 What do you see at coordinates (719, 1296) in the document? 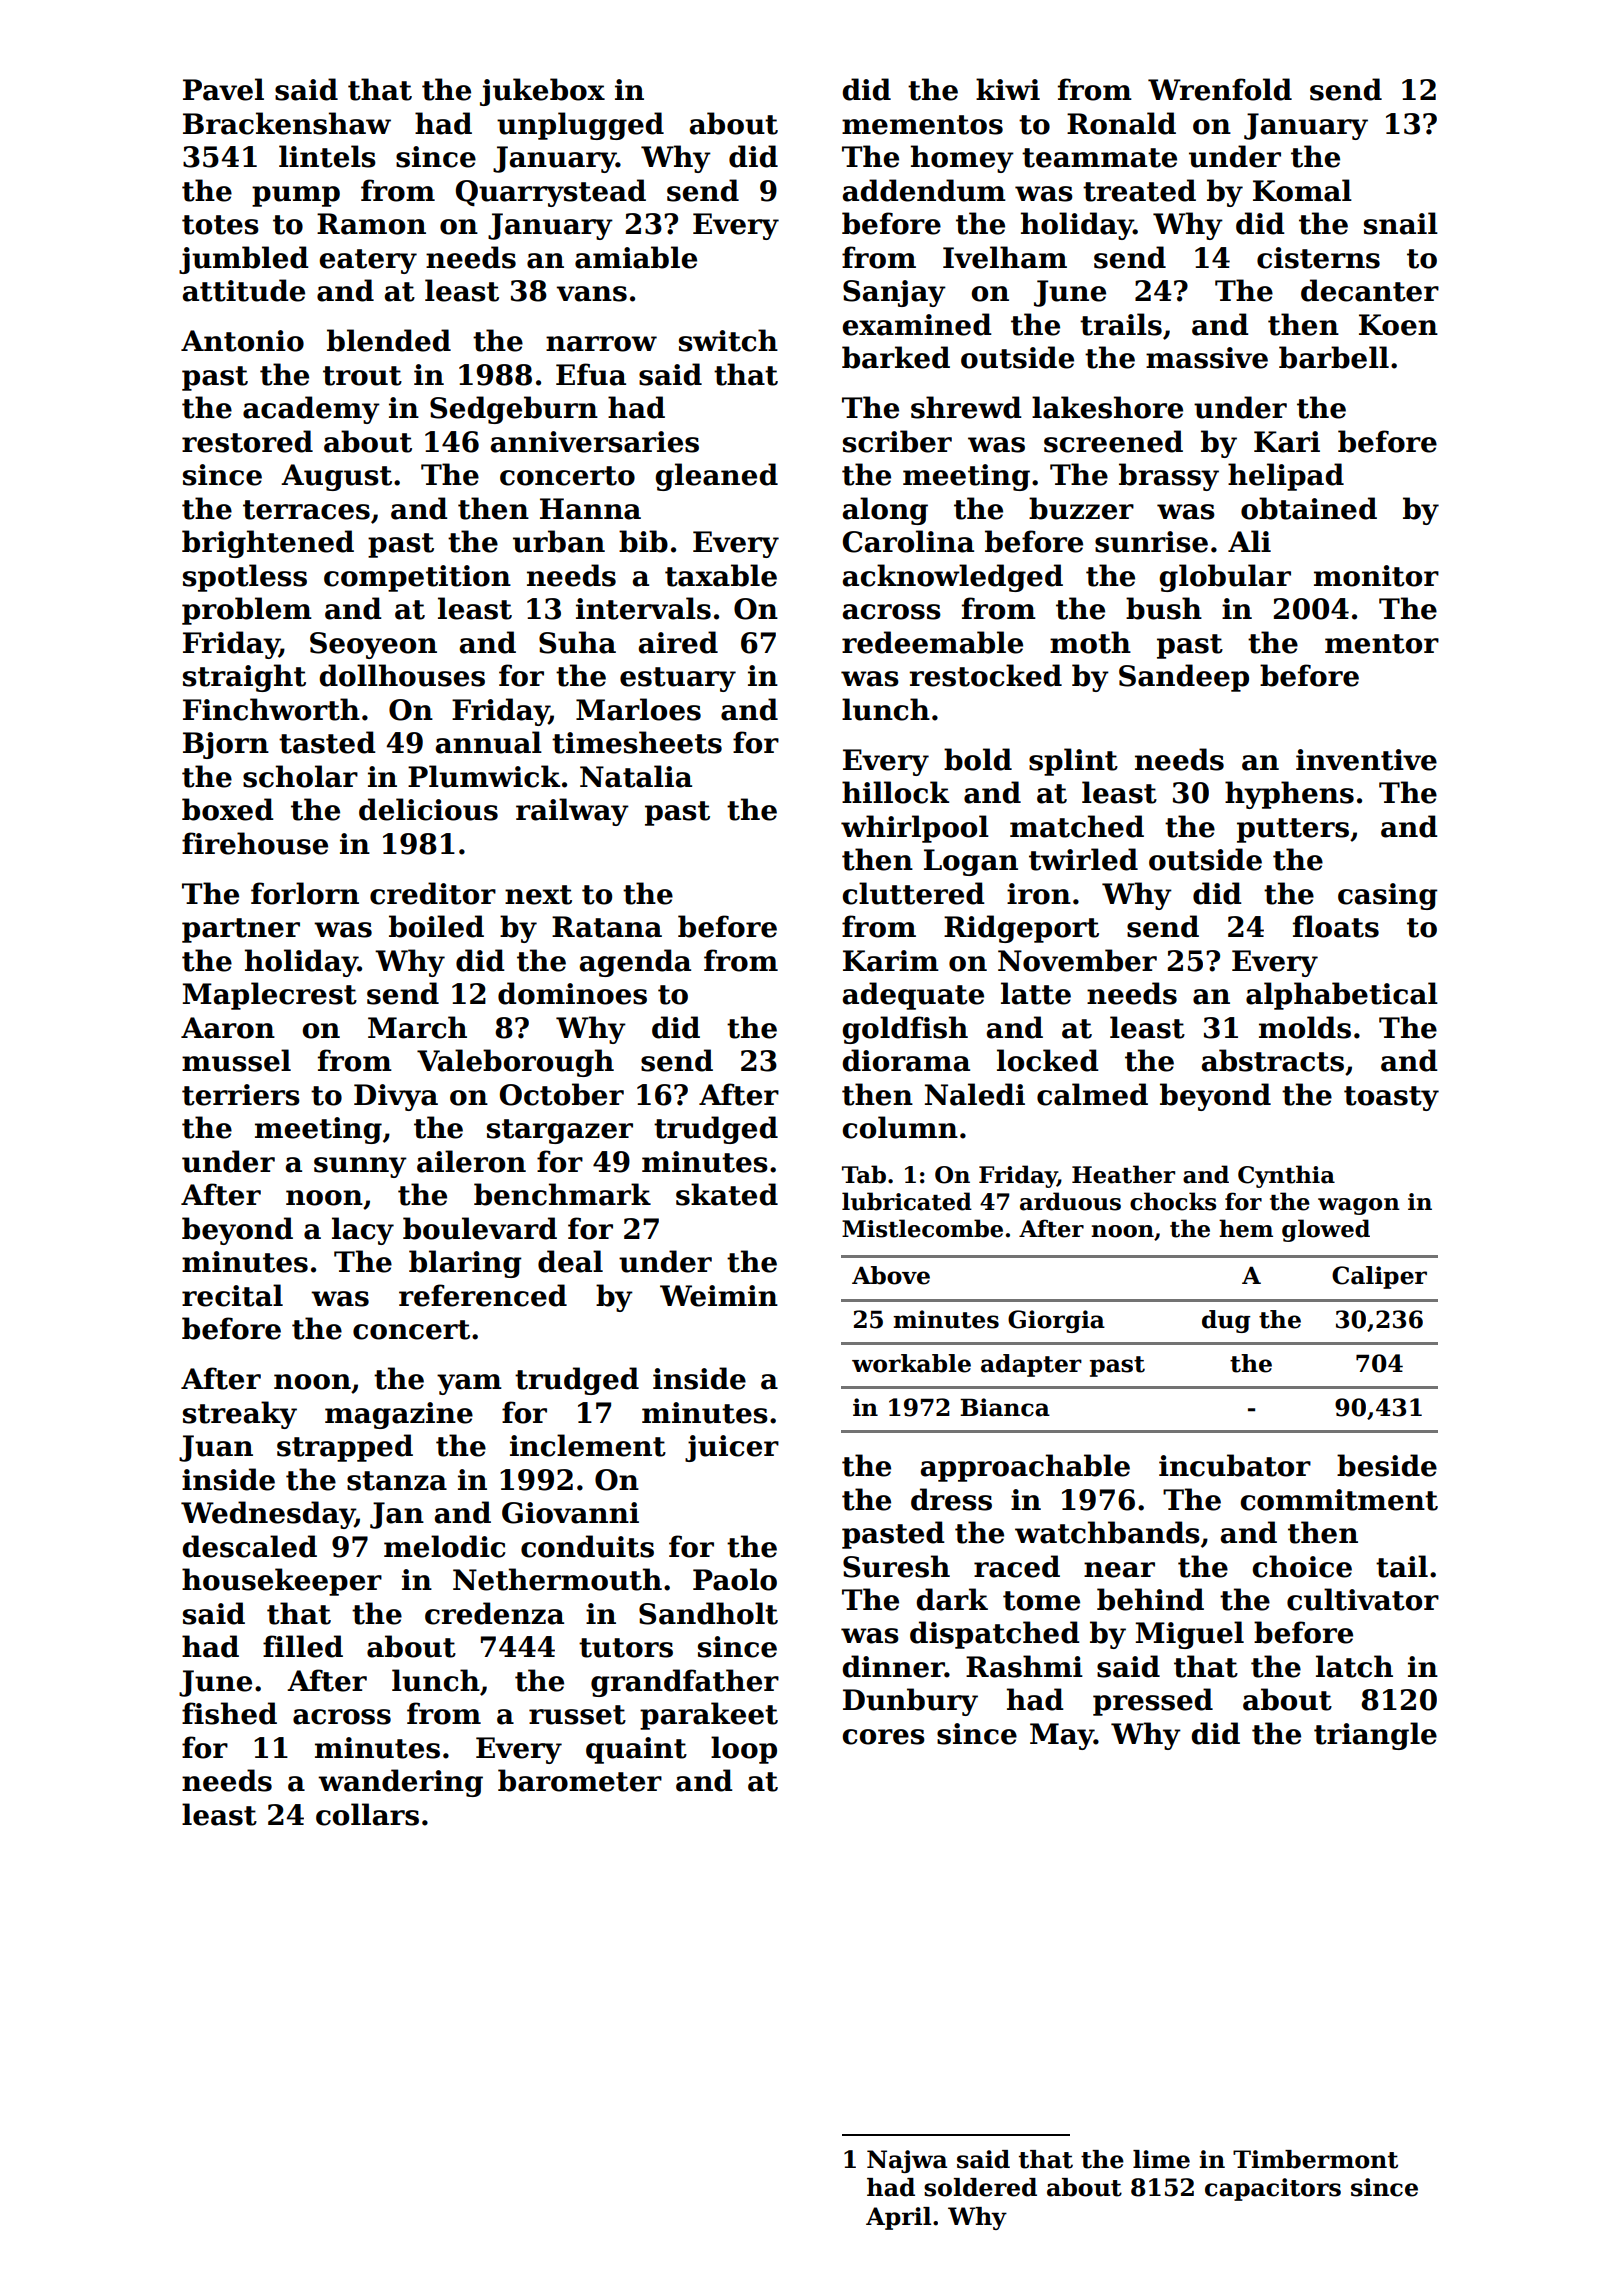
I see `Weimin` at bounding box center [719, 1296].
